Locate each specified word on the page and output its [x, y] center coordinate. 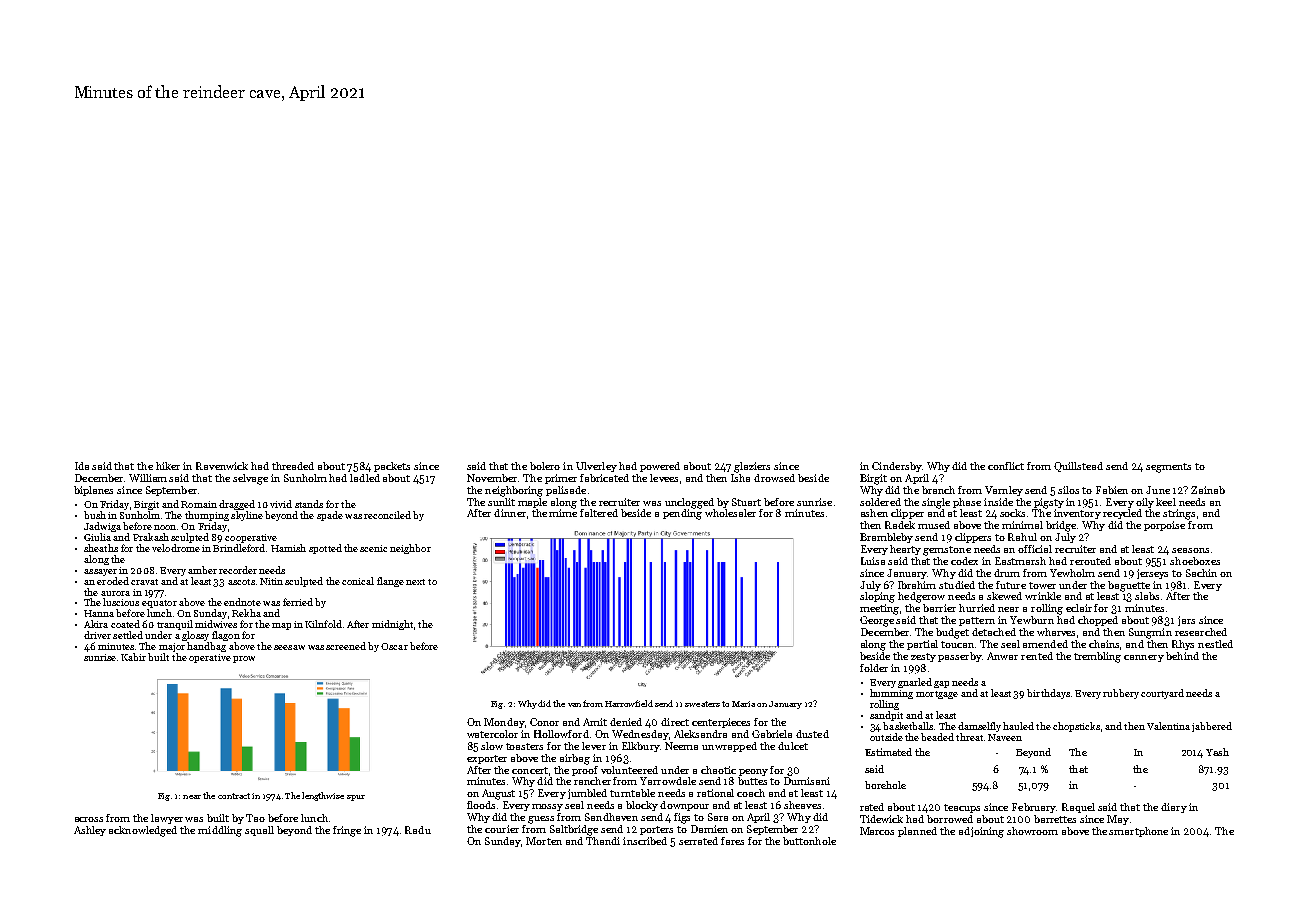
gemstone [947, 551]
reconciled [387, 515]
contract [234, 796]
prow [244, 659]
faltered [599, 513]
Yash [1217, 752]
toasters [524, 746]
